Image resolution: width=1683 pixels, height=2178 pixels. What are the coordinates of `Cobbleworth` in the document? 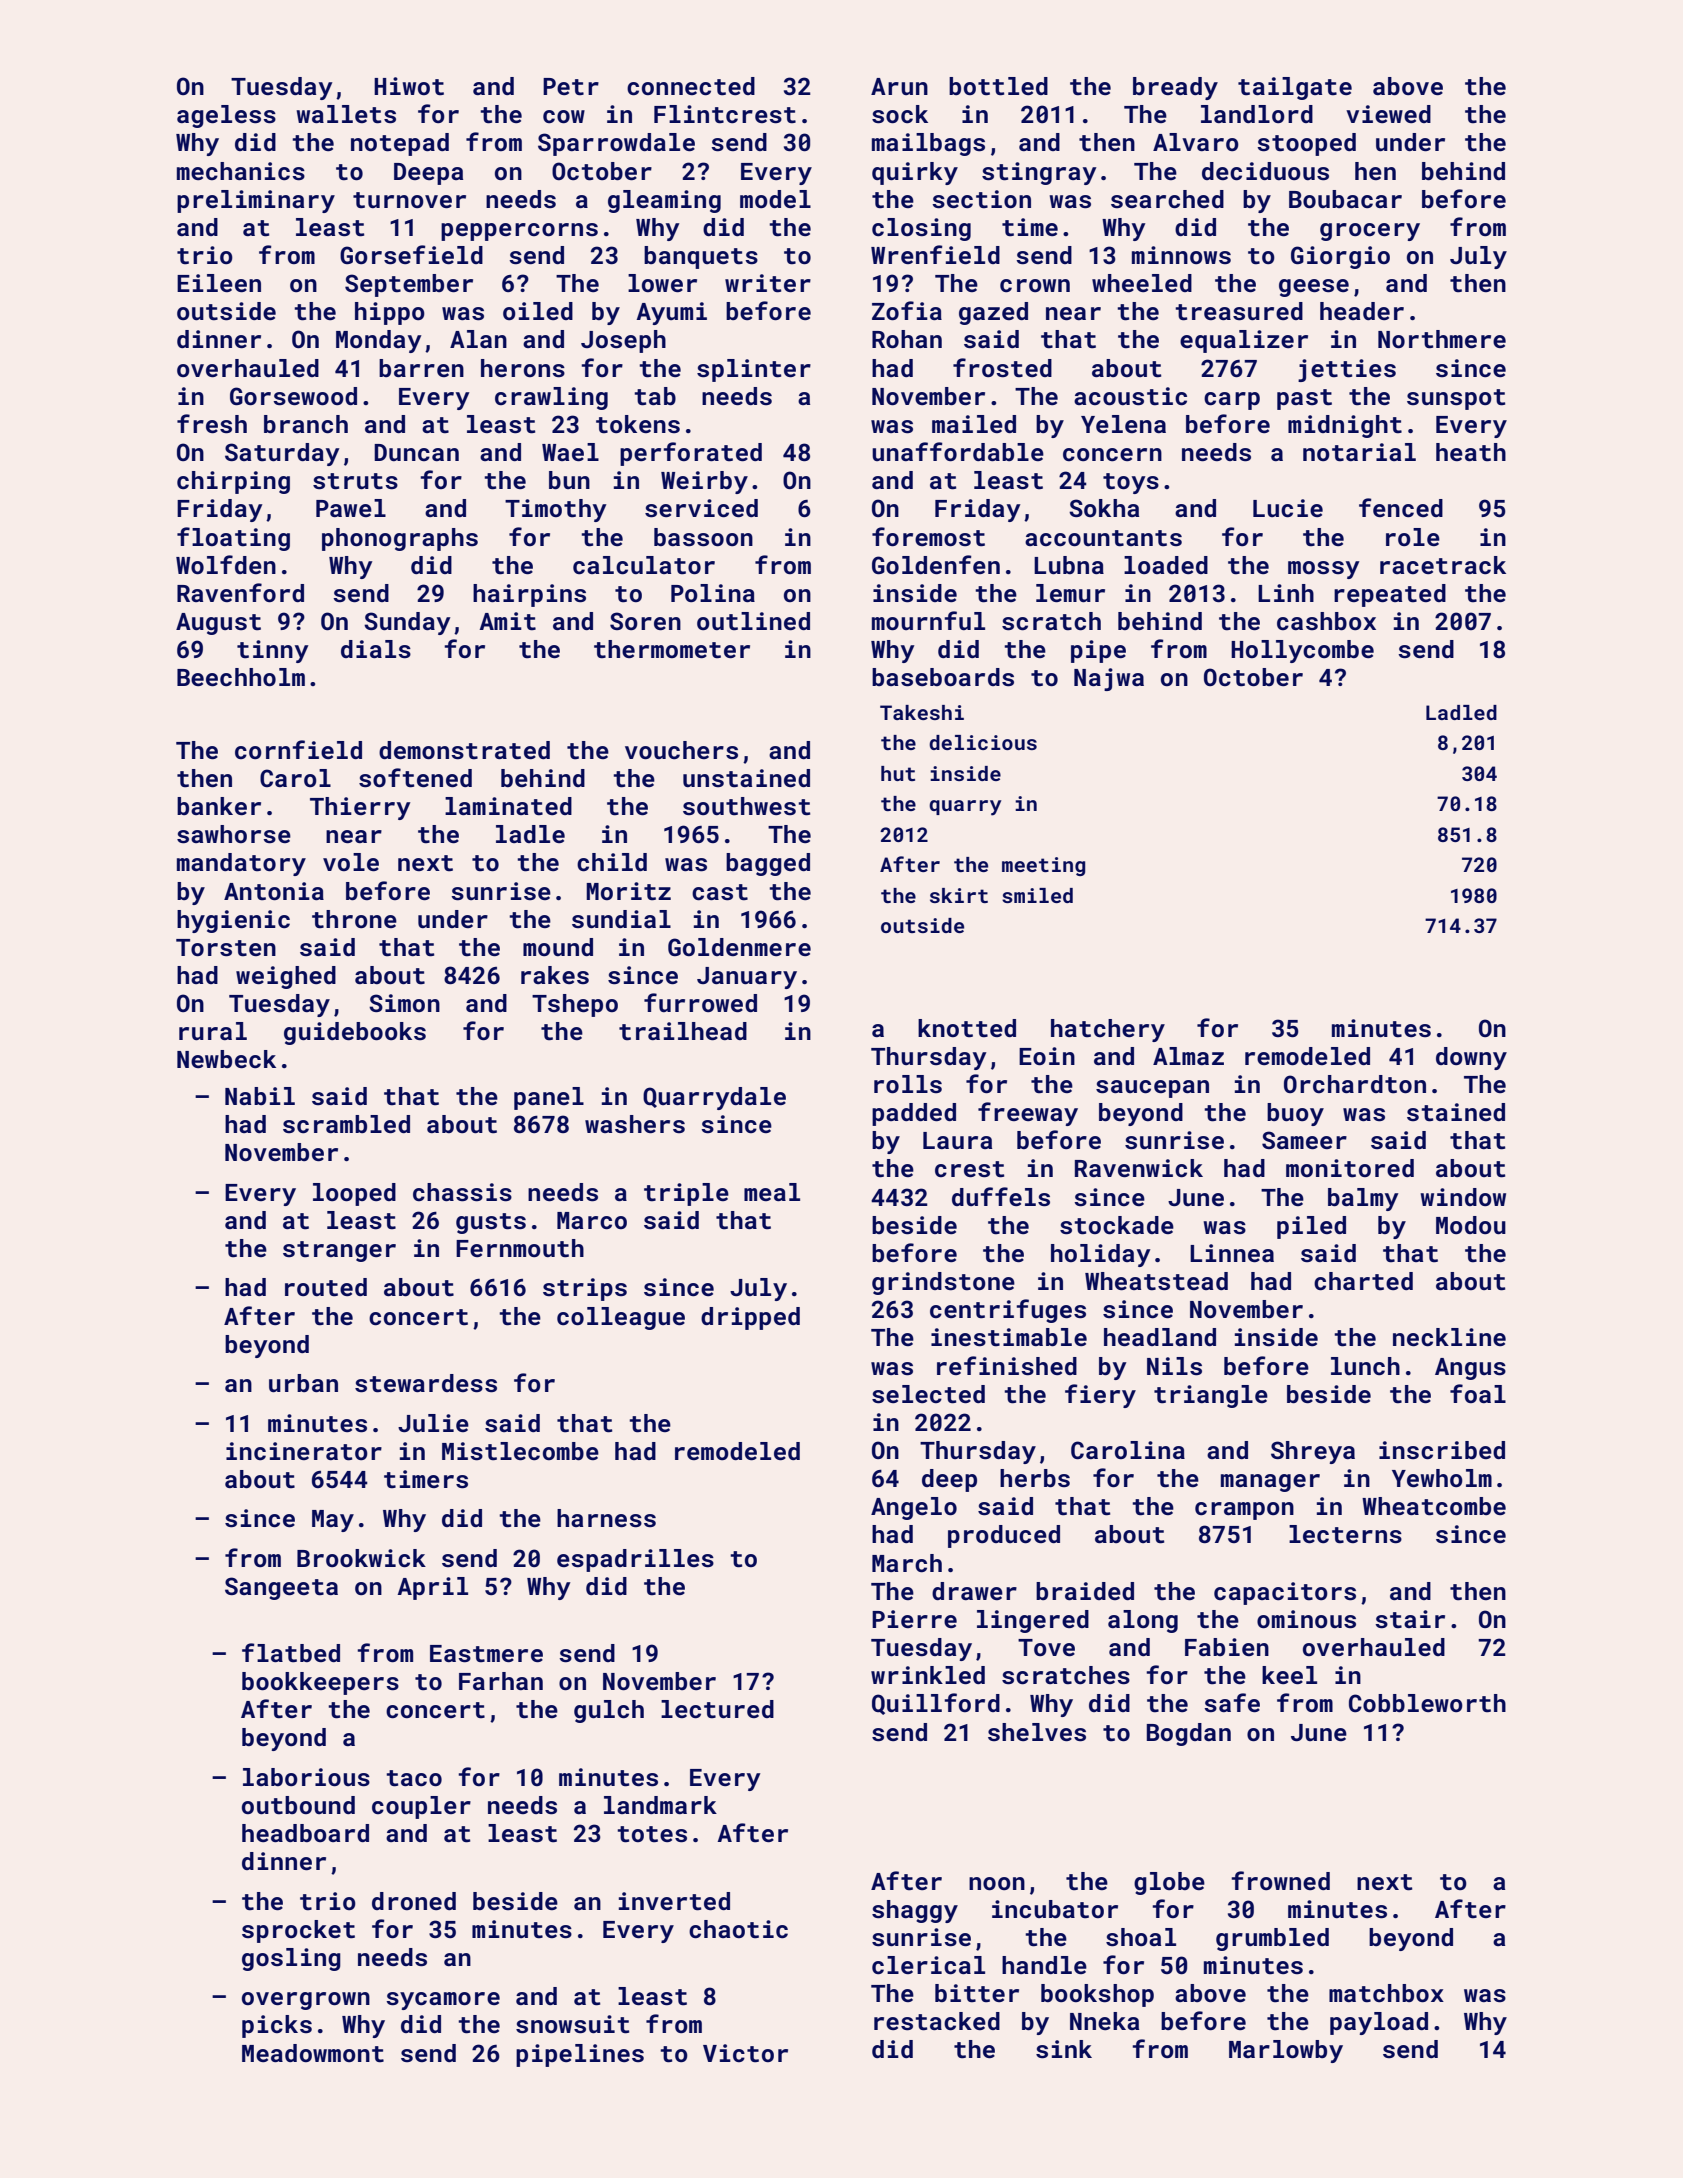 It's located at (1427, 1703).
